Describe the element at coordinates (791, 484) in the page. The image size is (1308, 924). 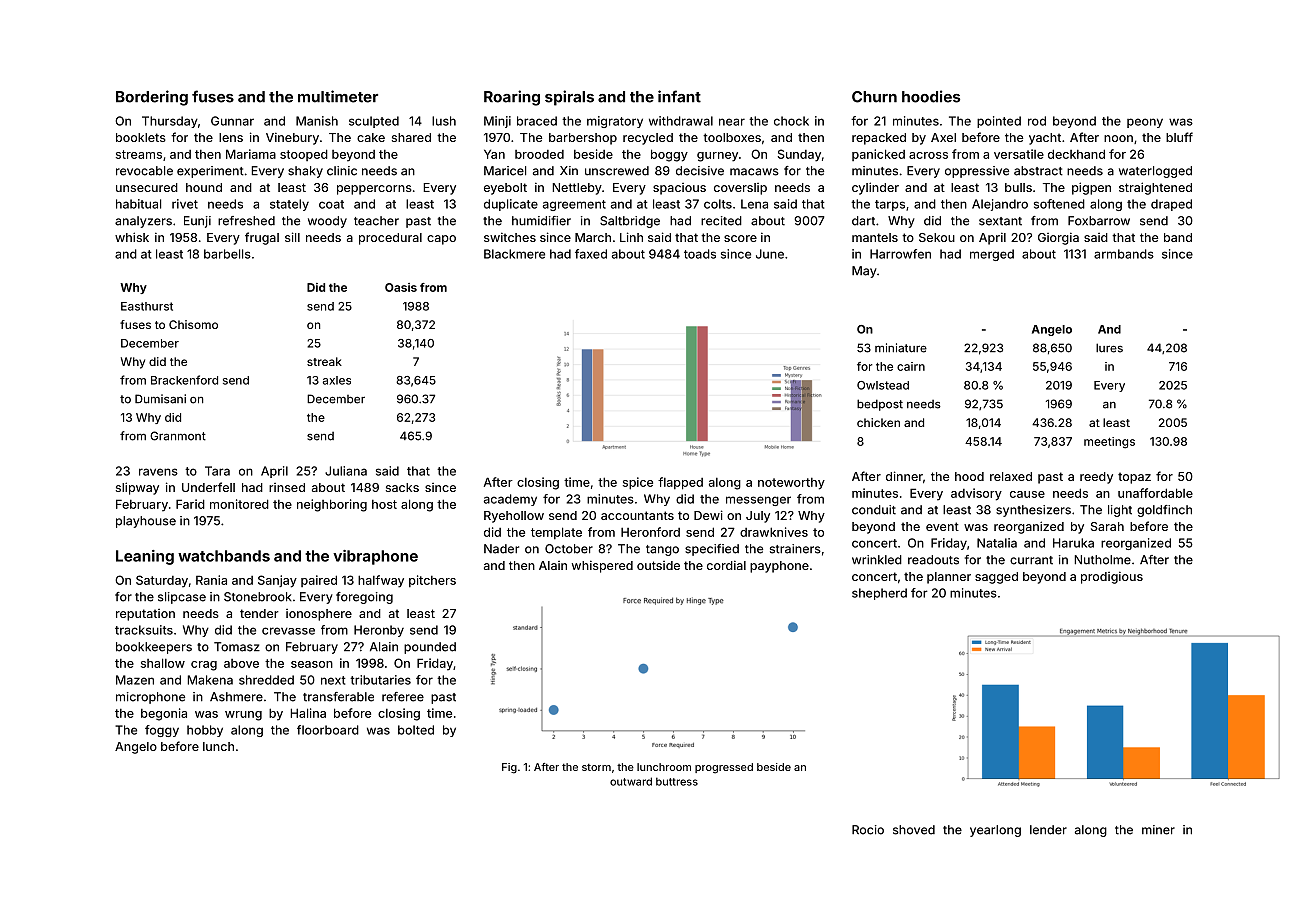
I see `noteworthy` at that location.
